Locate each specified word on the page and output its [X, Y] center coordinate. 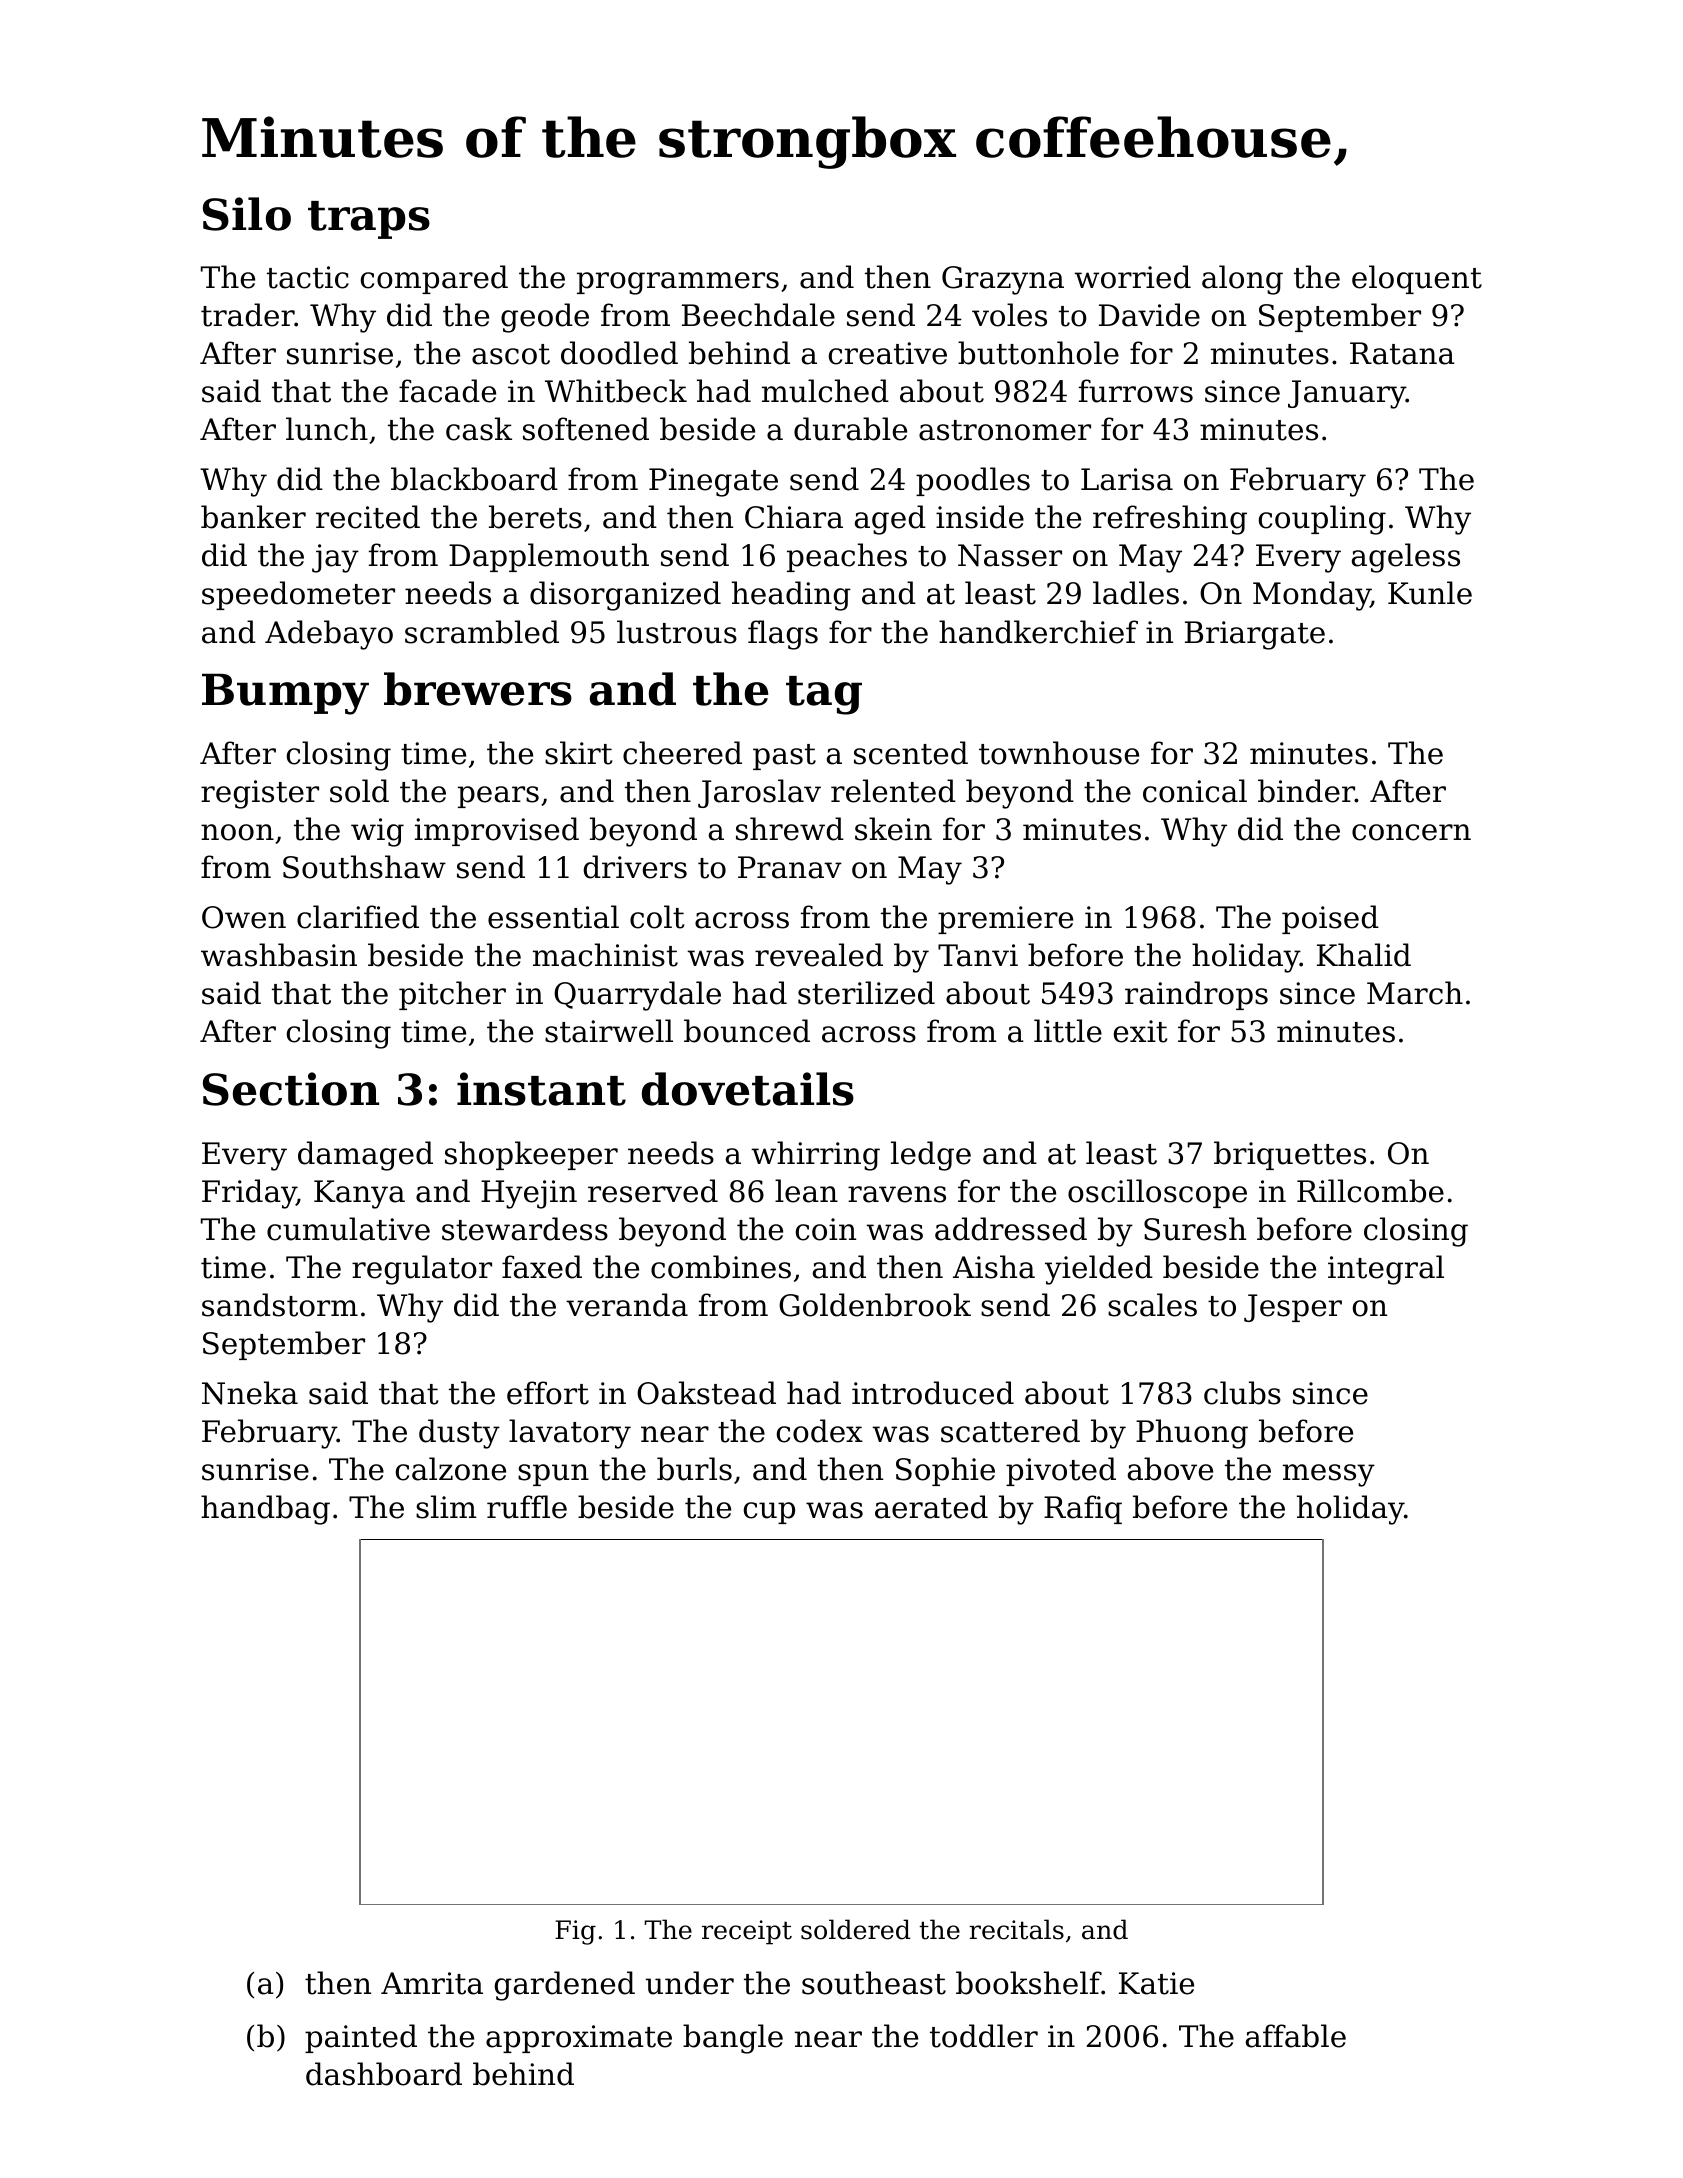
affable [1296, 2036]
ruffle [527, 1507]
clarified [358, 917]
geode [545, 318]
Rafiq [1083, 1509]
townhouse [1059, 753]
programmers [678, 283]
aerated [931, 1507]
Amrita [432, 1983]
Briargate [1255, 635]
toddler [984, 2036]
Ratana [1402, 353]
